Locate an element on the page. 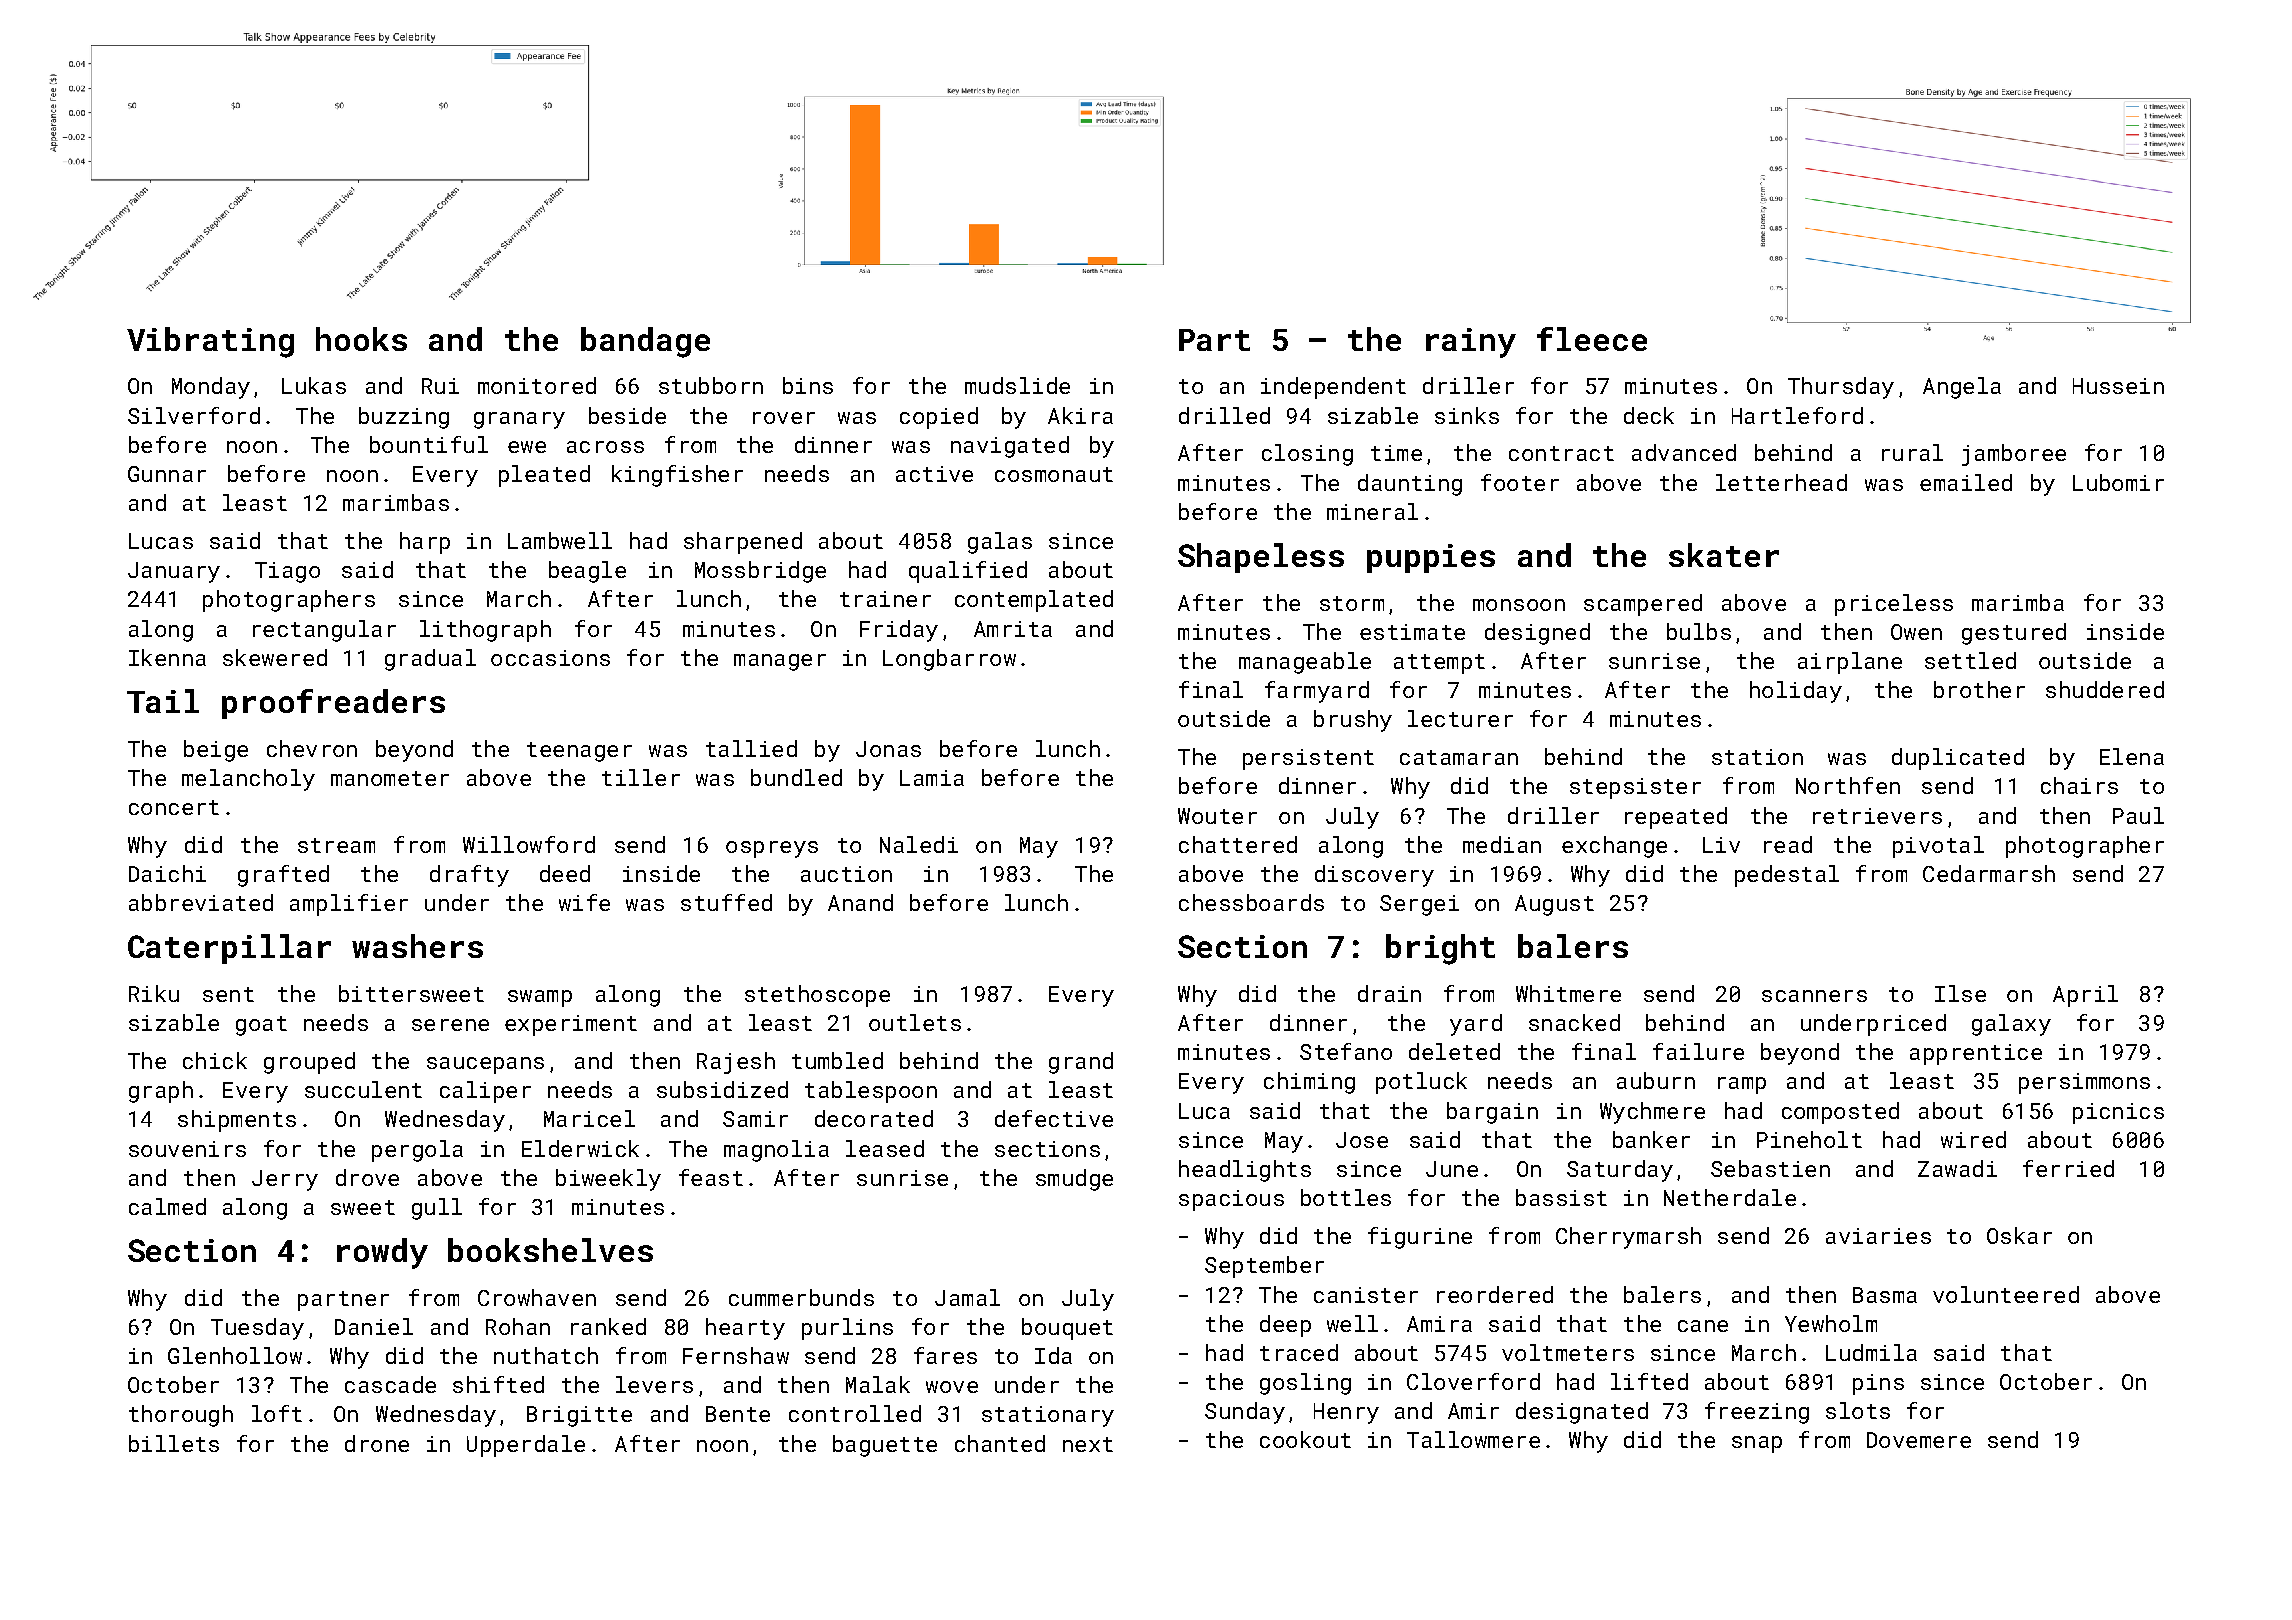  galas is located at coordinates (1000, 543).
